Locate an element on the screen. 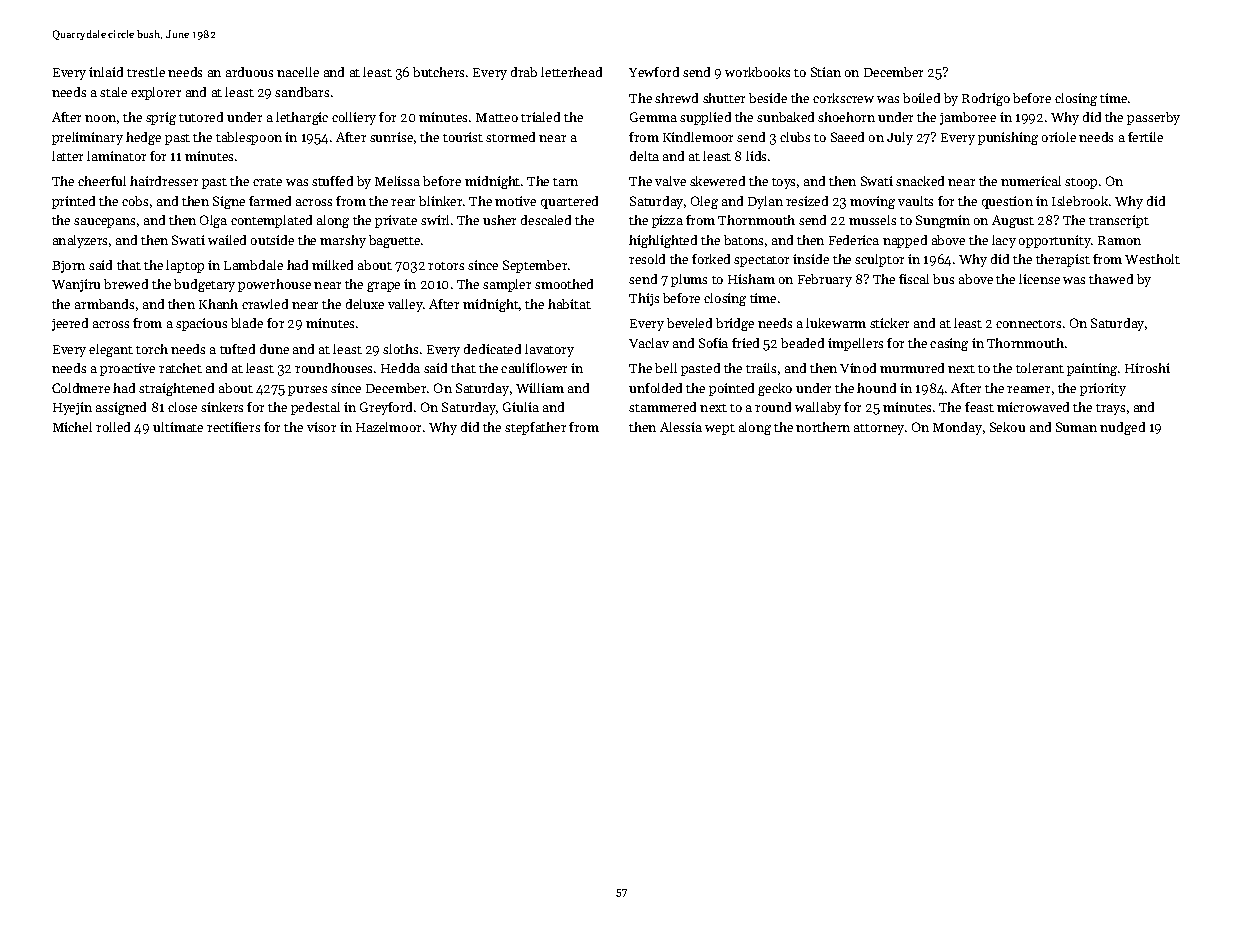 The image size is (1233, 952). painting is located at coordinates (1092, 369).
